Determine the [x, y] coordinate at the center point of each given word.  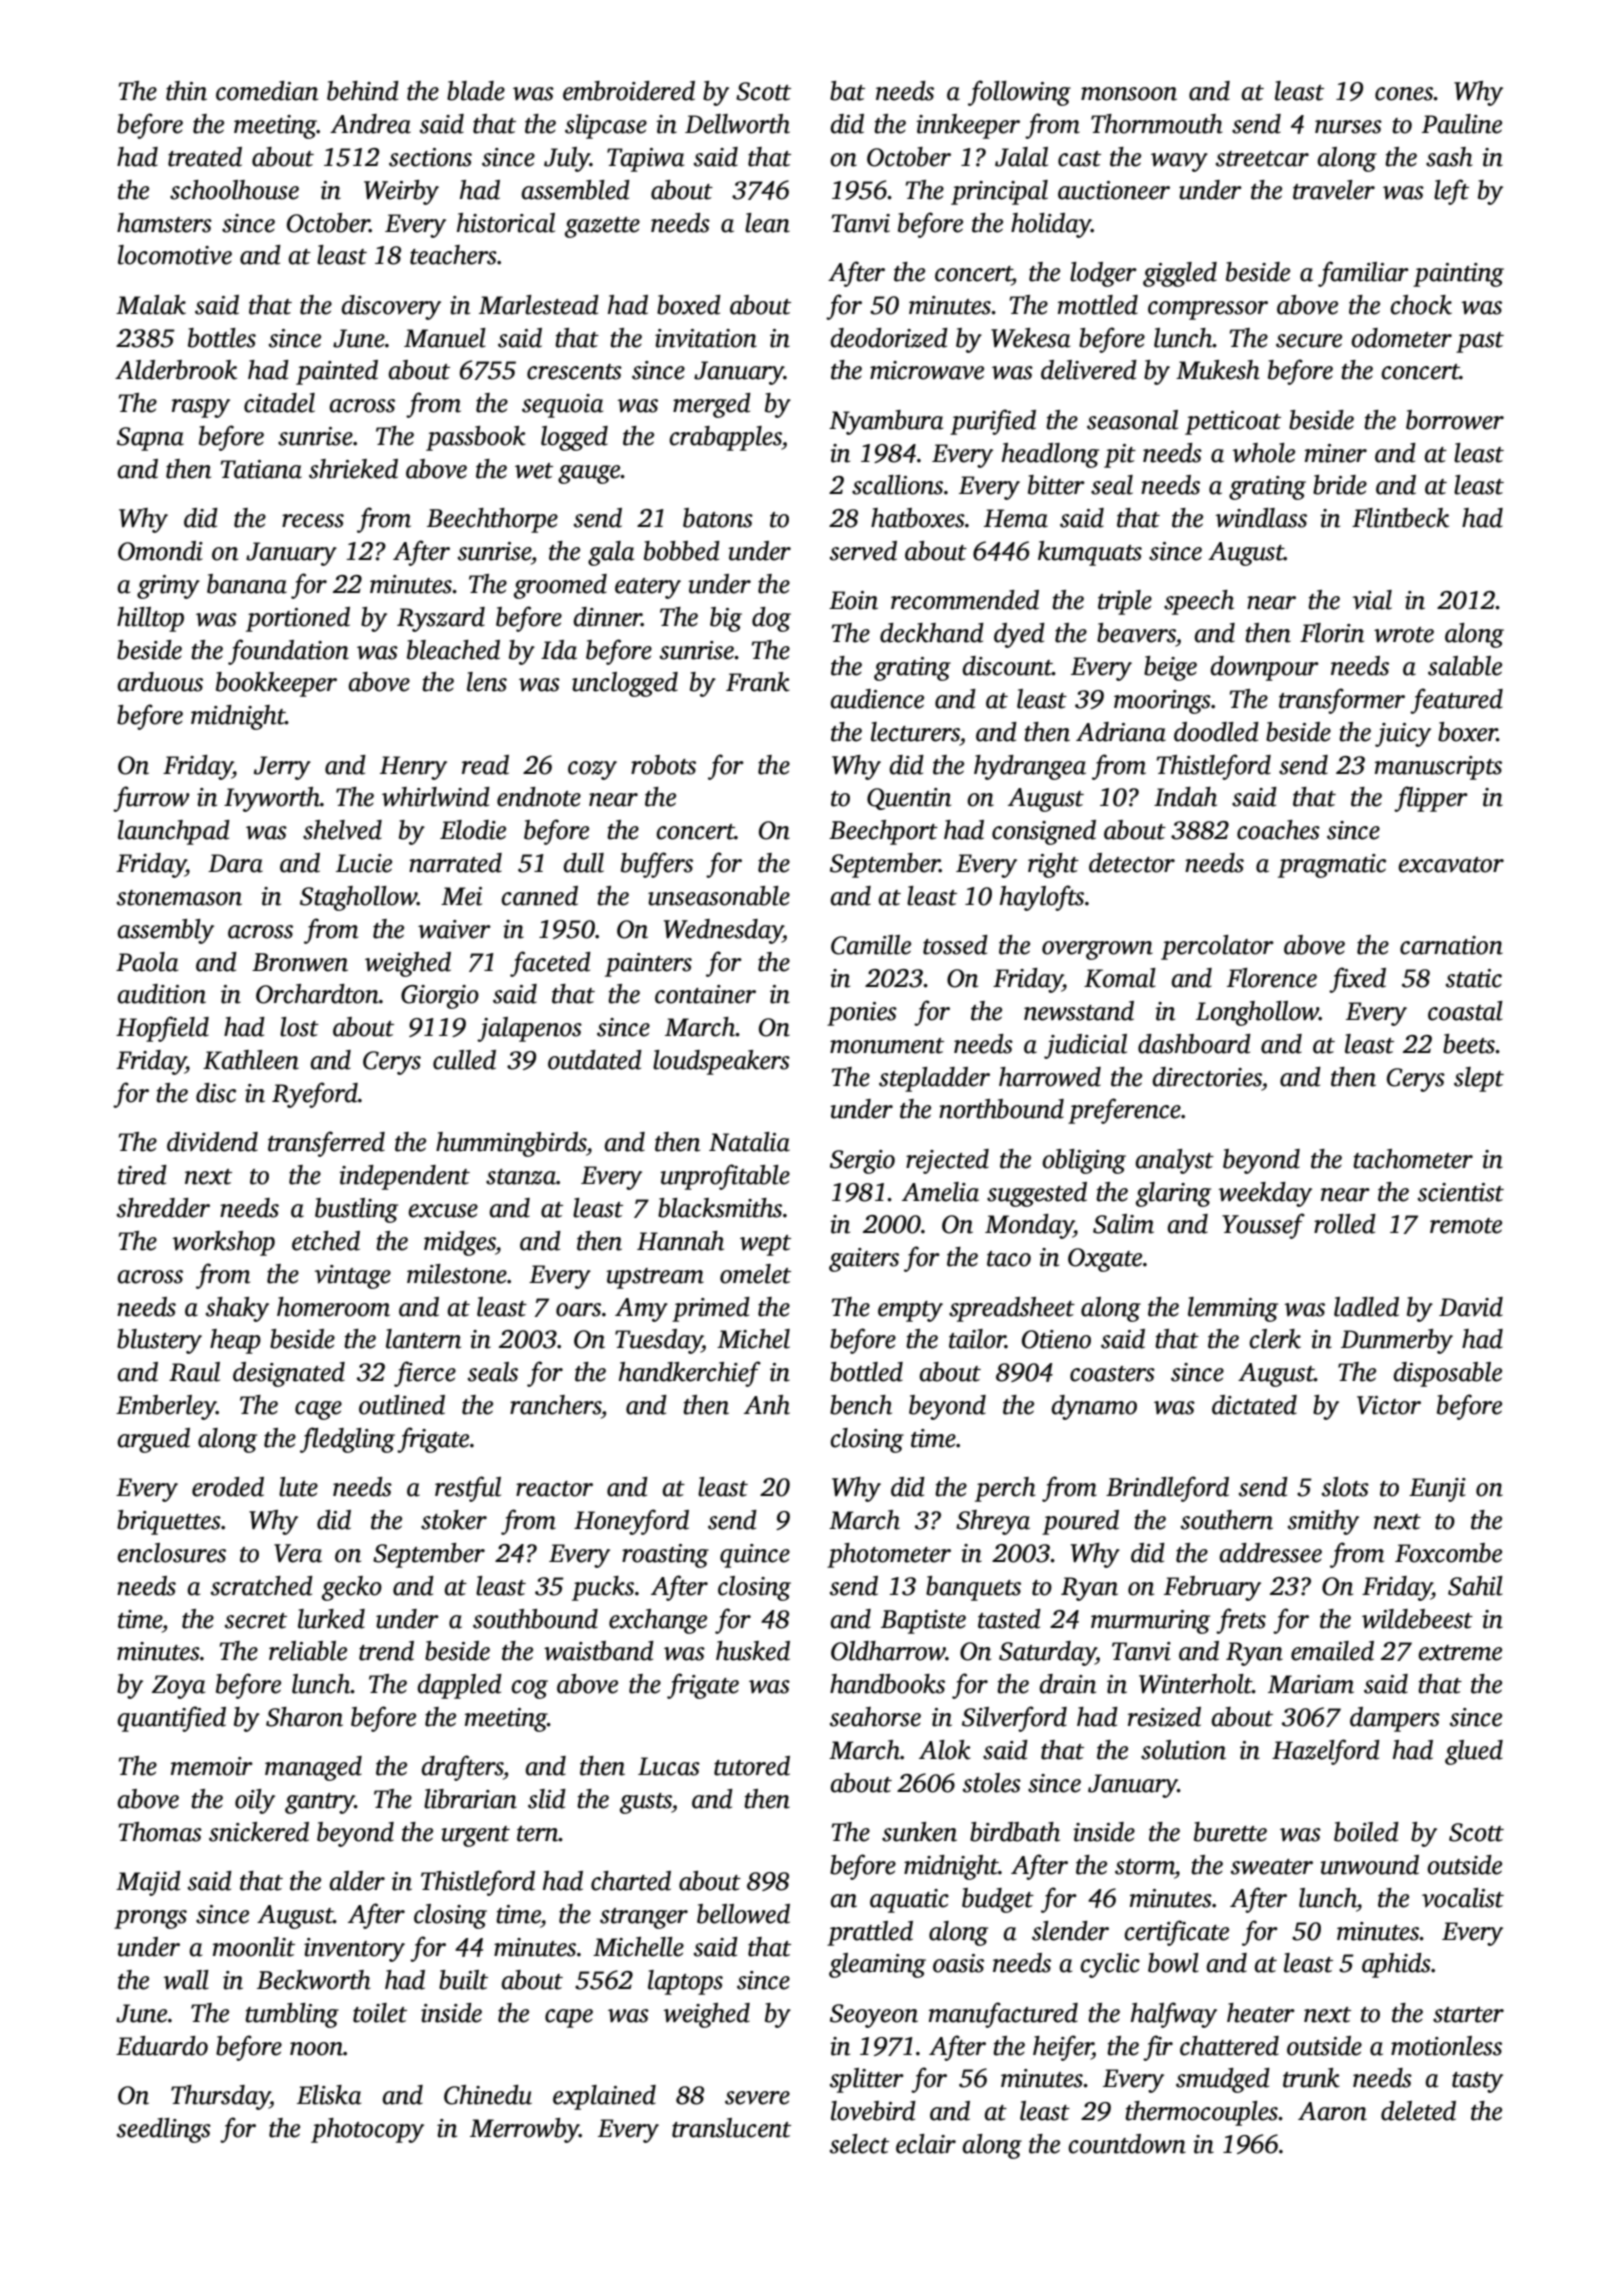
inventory [354, 1950]
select [859, 2144]
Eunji [1437, 1490]
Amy [641, 1310]
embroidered [629, 91]
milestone [457, 1274]
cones [1404, 94]
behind [363, 91]
